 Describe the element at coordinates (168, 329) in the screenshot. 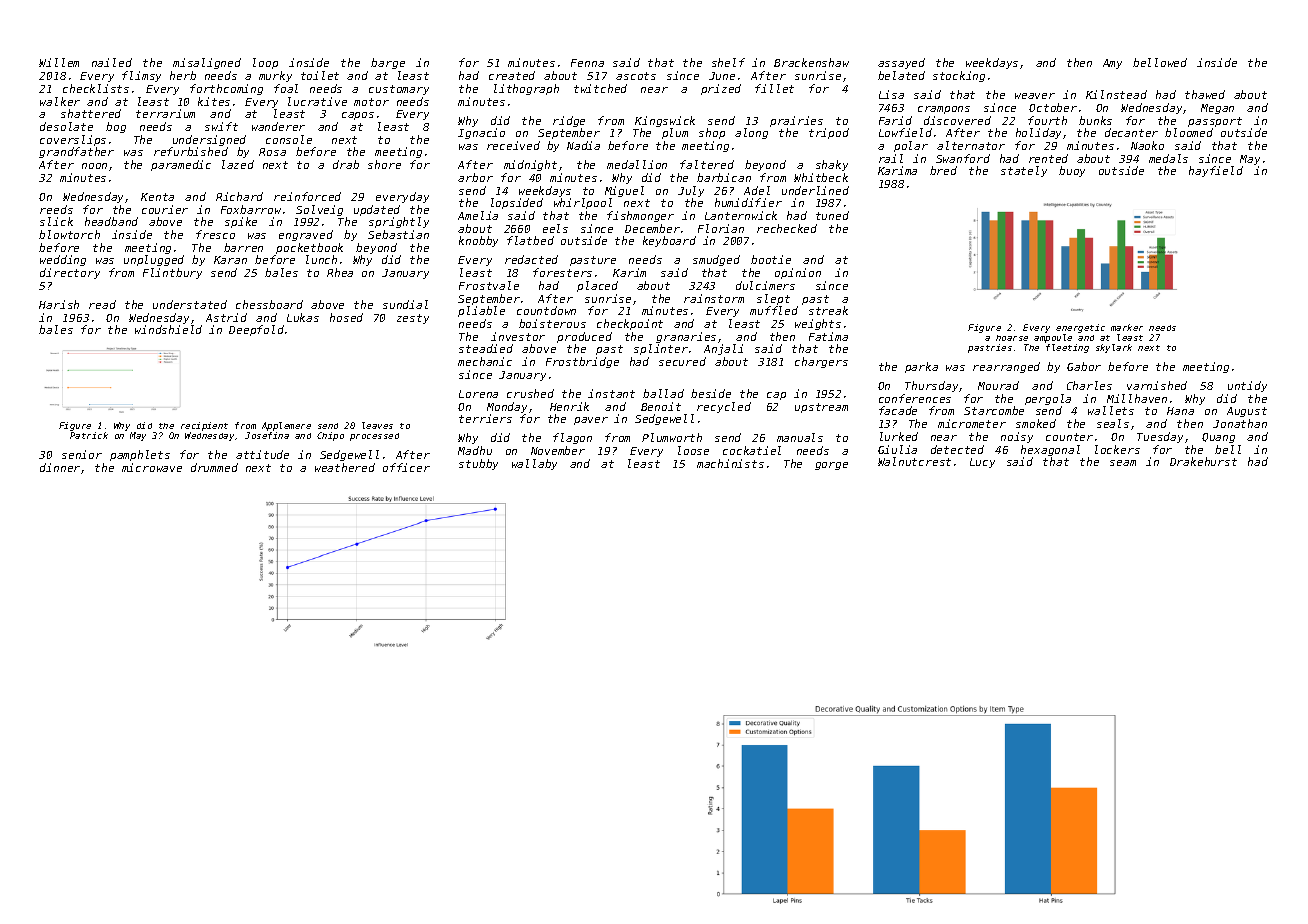

I see `windshield` at that location.
